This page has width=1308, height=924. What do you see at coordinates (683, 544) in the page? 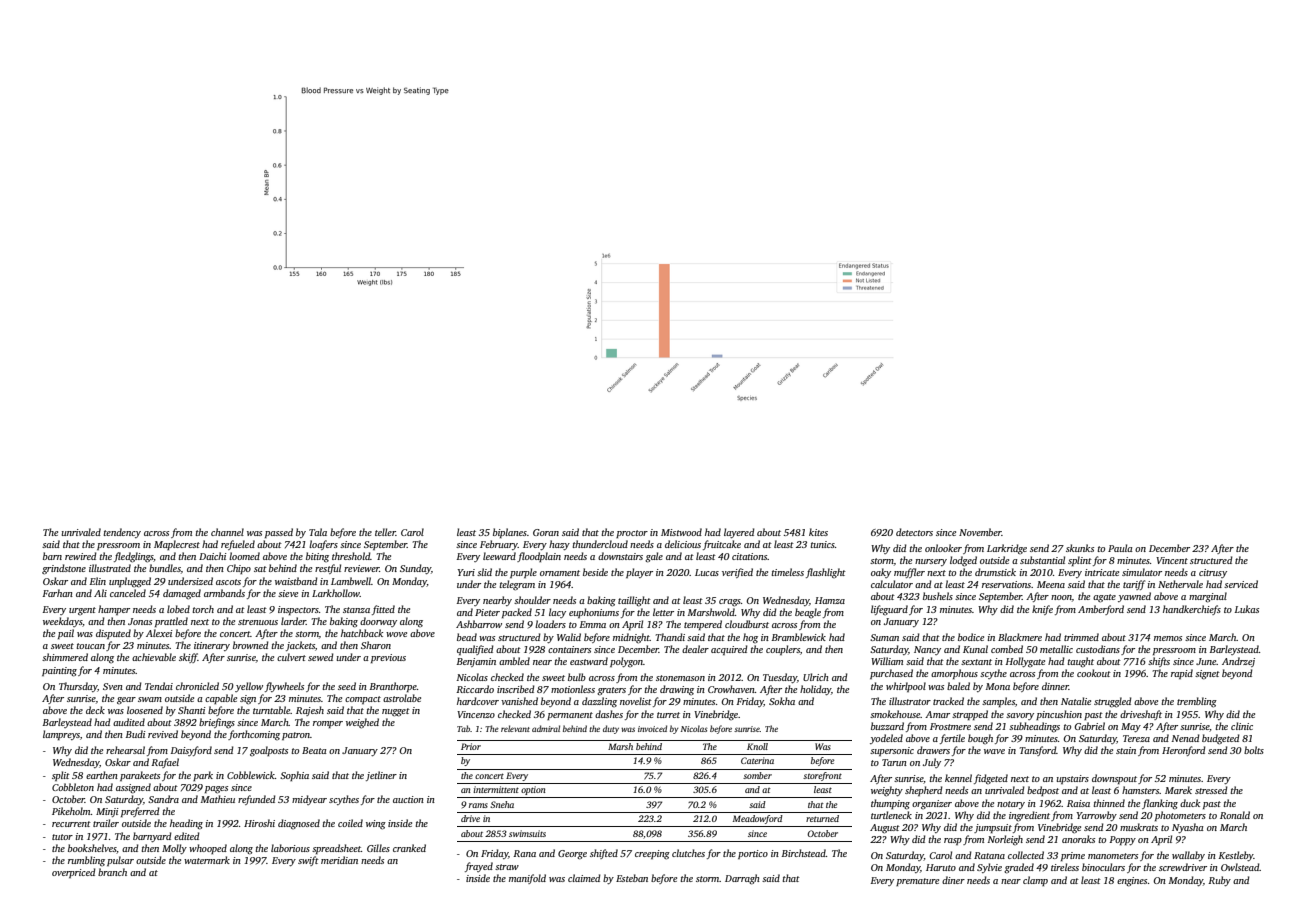
I see `delicious` at bounding box center [683, 544].
